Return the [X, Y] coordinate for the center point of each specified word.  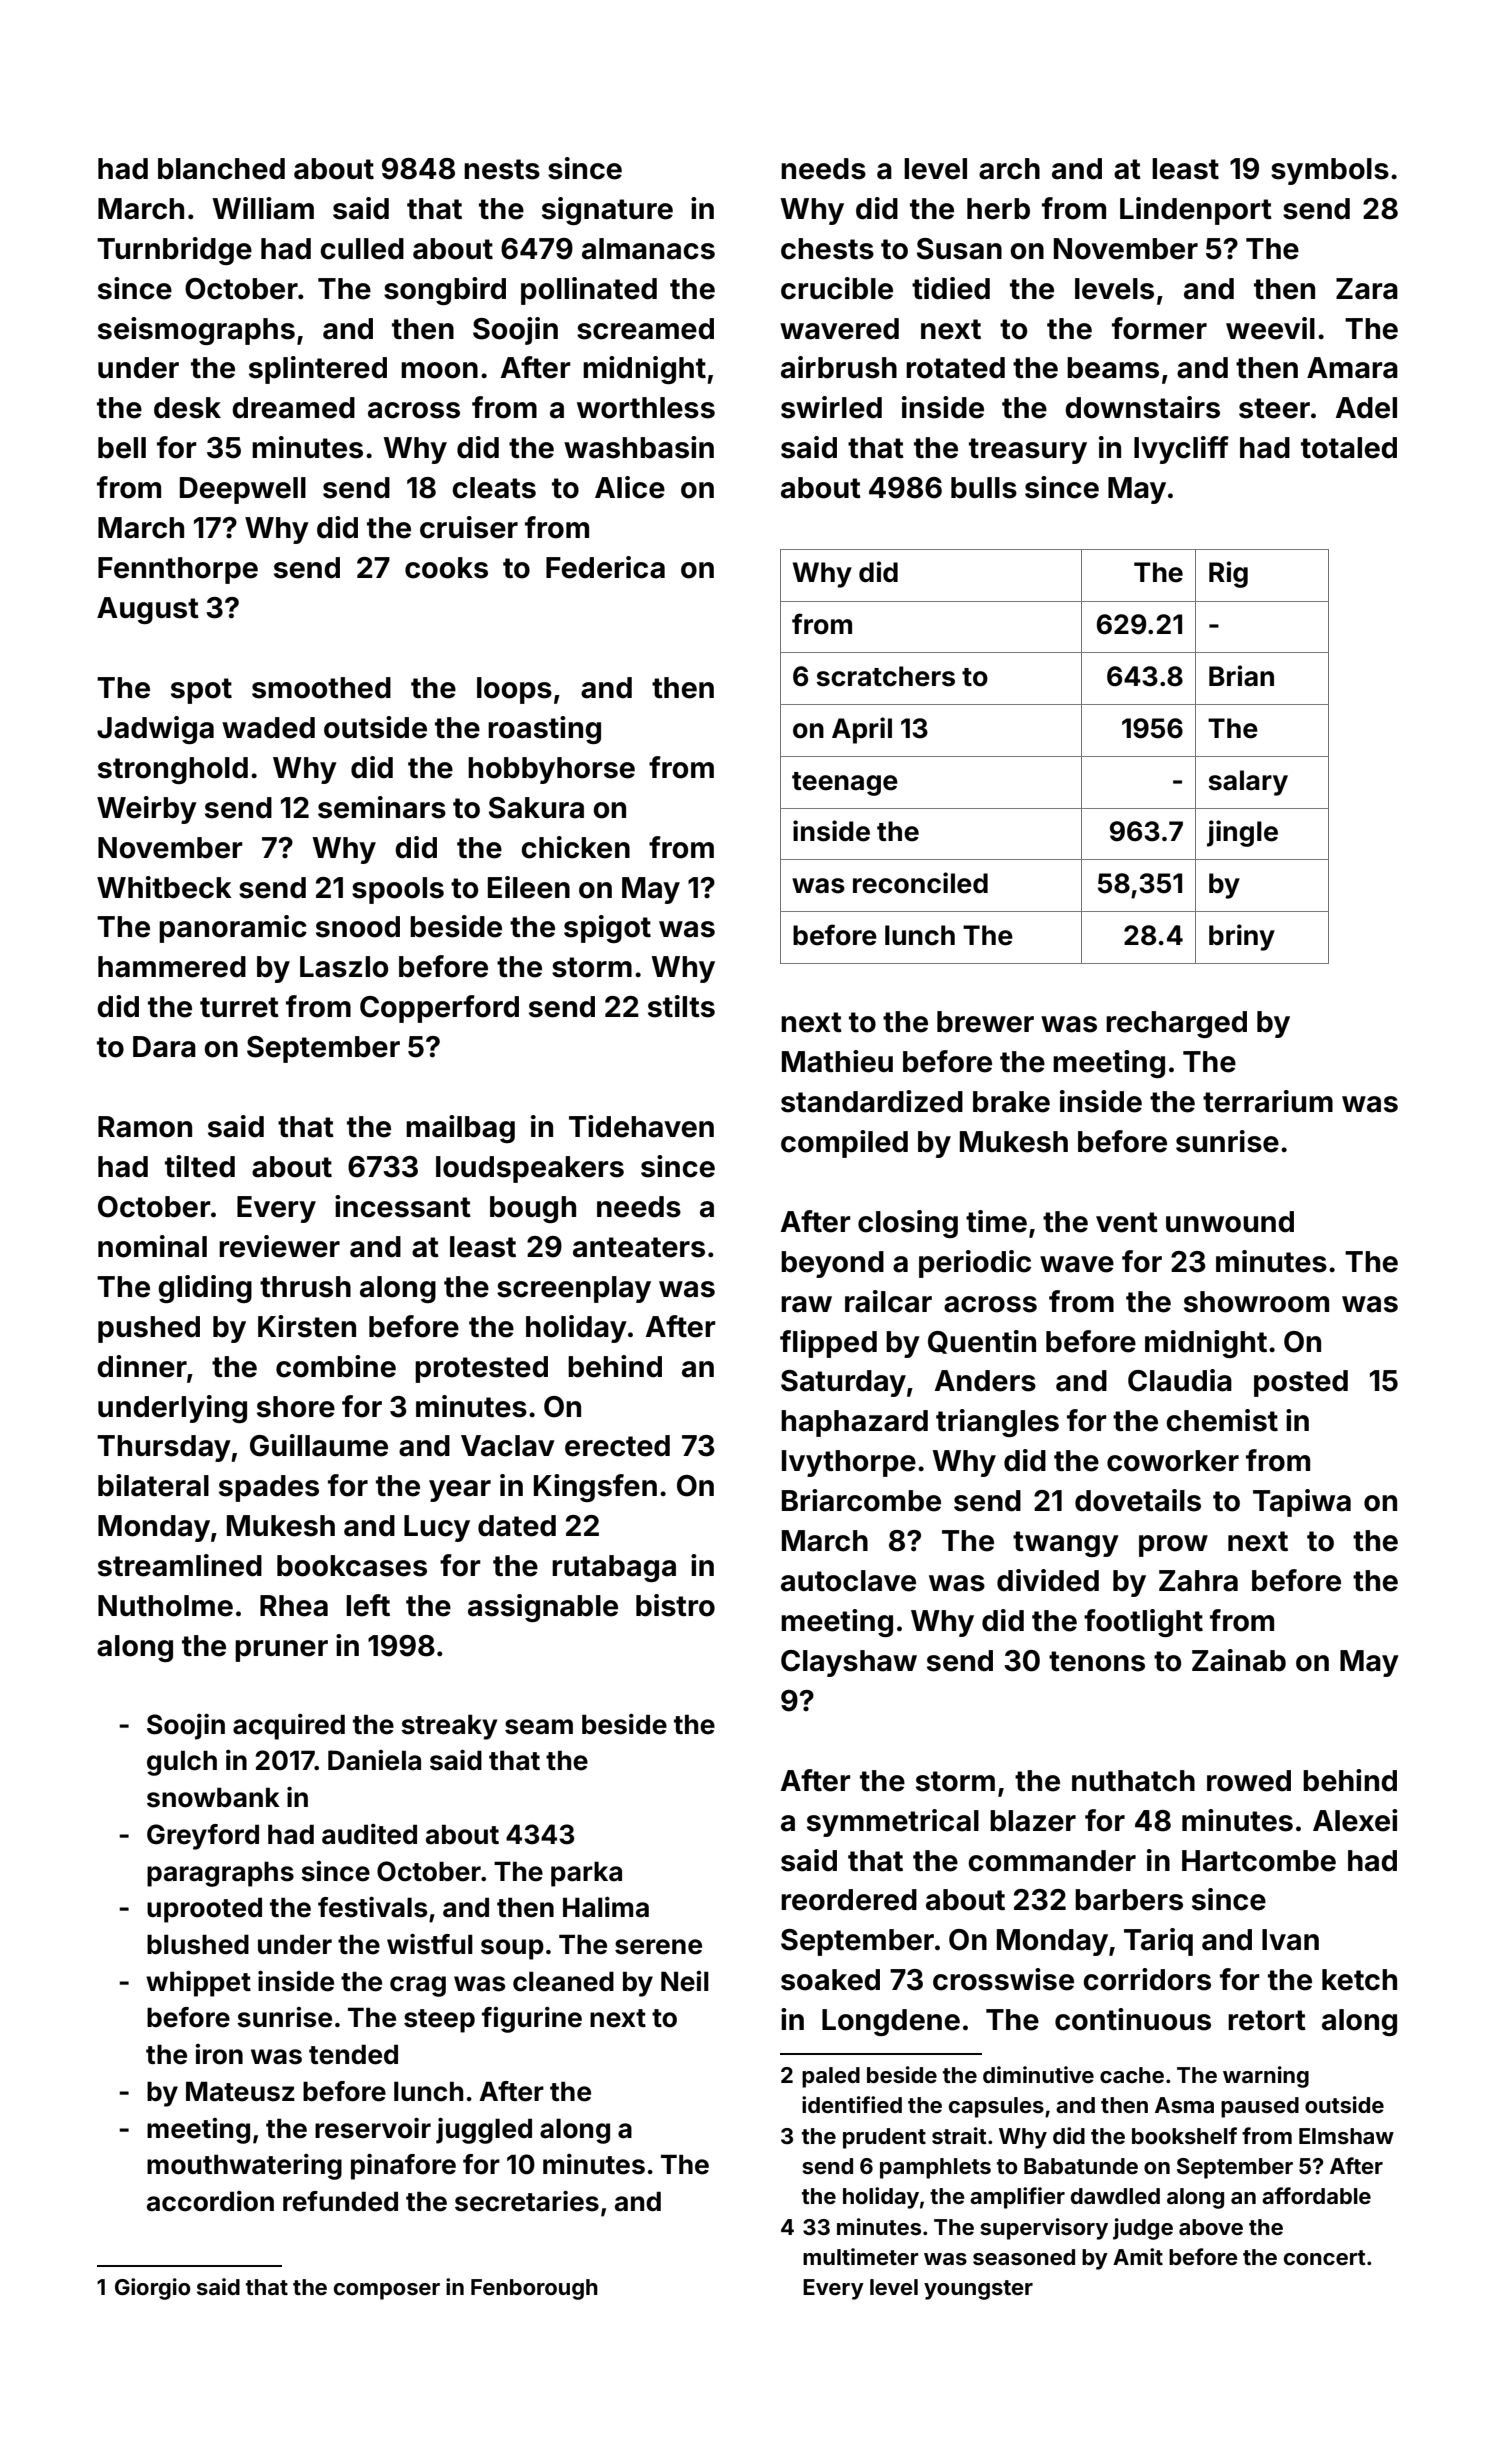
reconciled [920, 883]
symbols [1330, 171]
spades [269, 1488]
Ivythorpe [849, 1463]
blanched [221, 169]
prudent [884, 2138]
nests [502, 169]
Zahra [1198, 1581]
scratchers [885, 676]
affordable [1316, 2195]
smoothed [321, 688]
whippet [198, 1984]
